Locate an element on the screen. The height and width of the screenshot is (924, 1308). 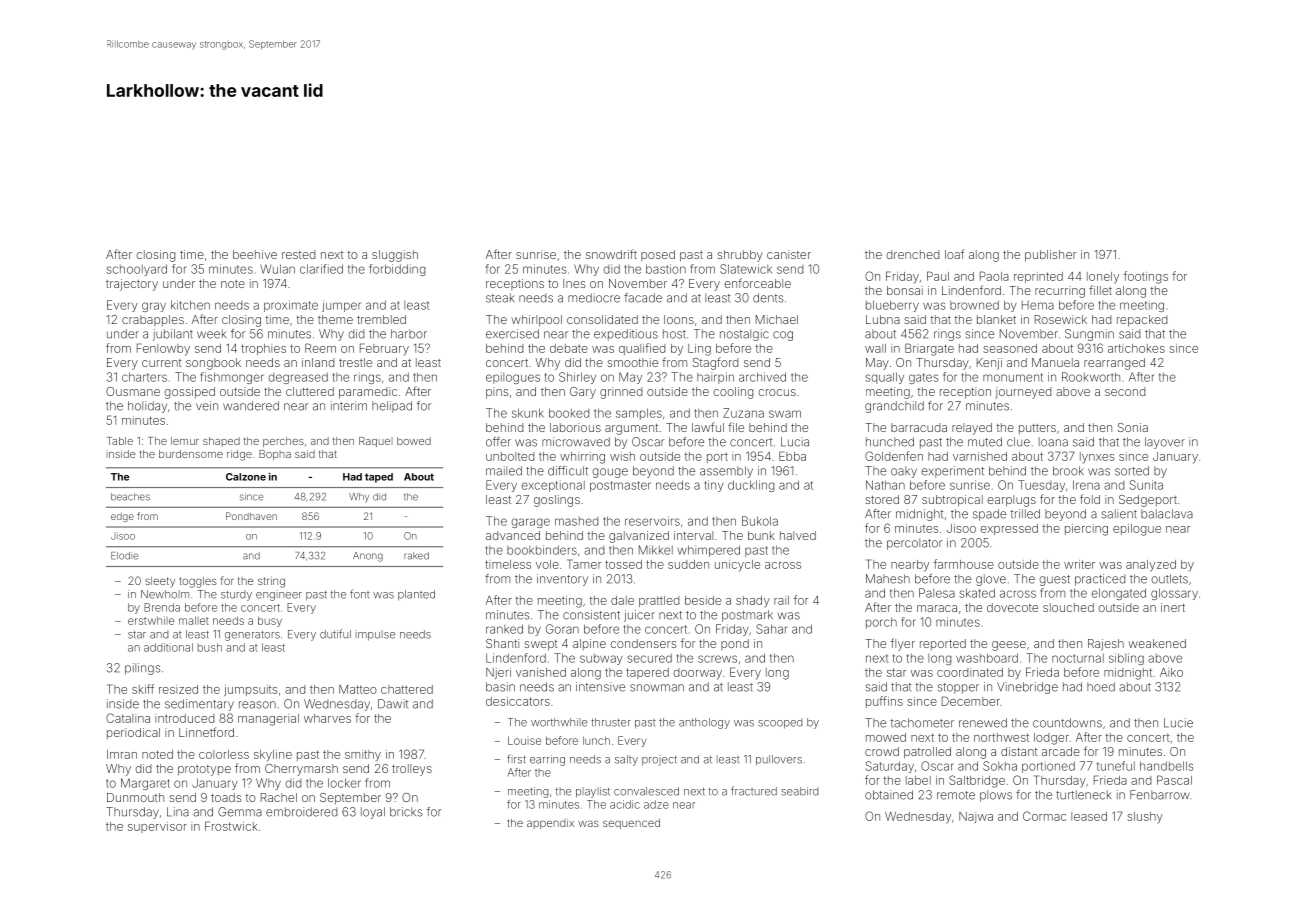
first is located at coordinates (516, 759).
